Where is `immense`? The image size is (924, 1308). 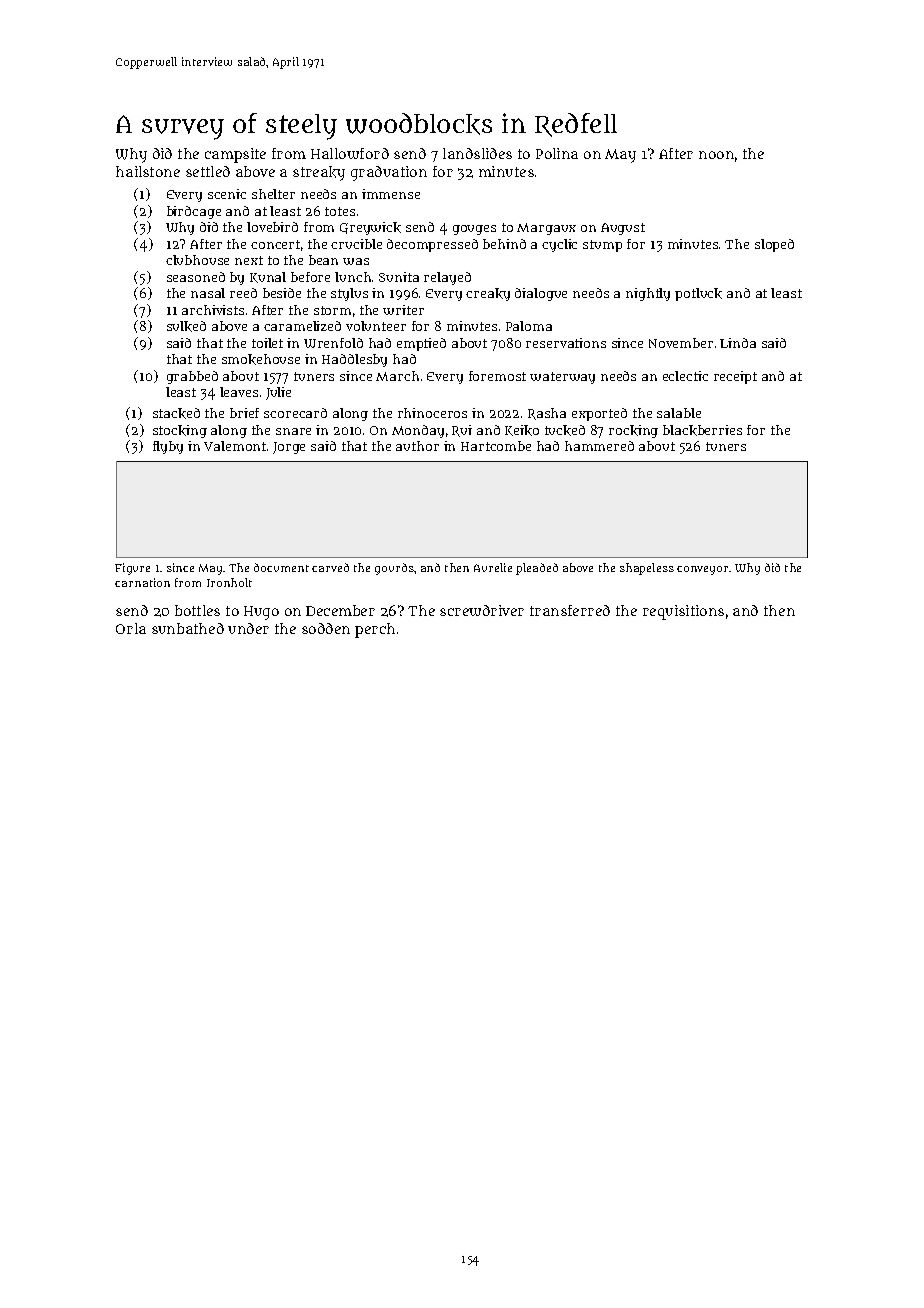 immense is located at coordinates (391, 194).
